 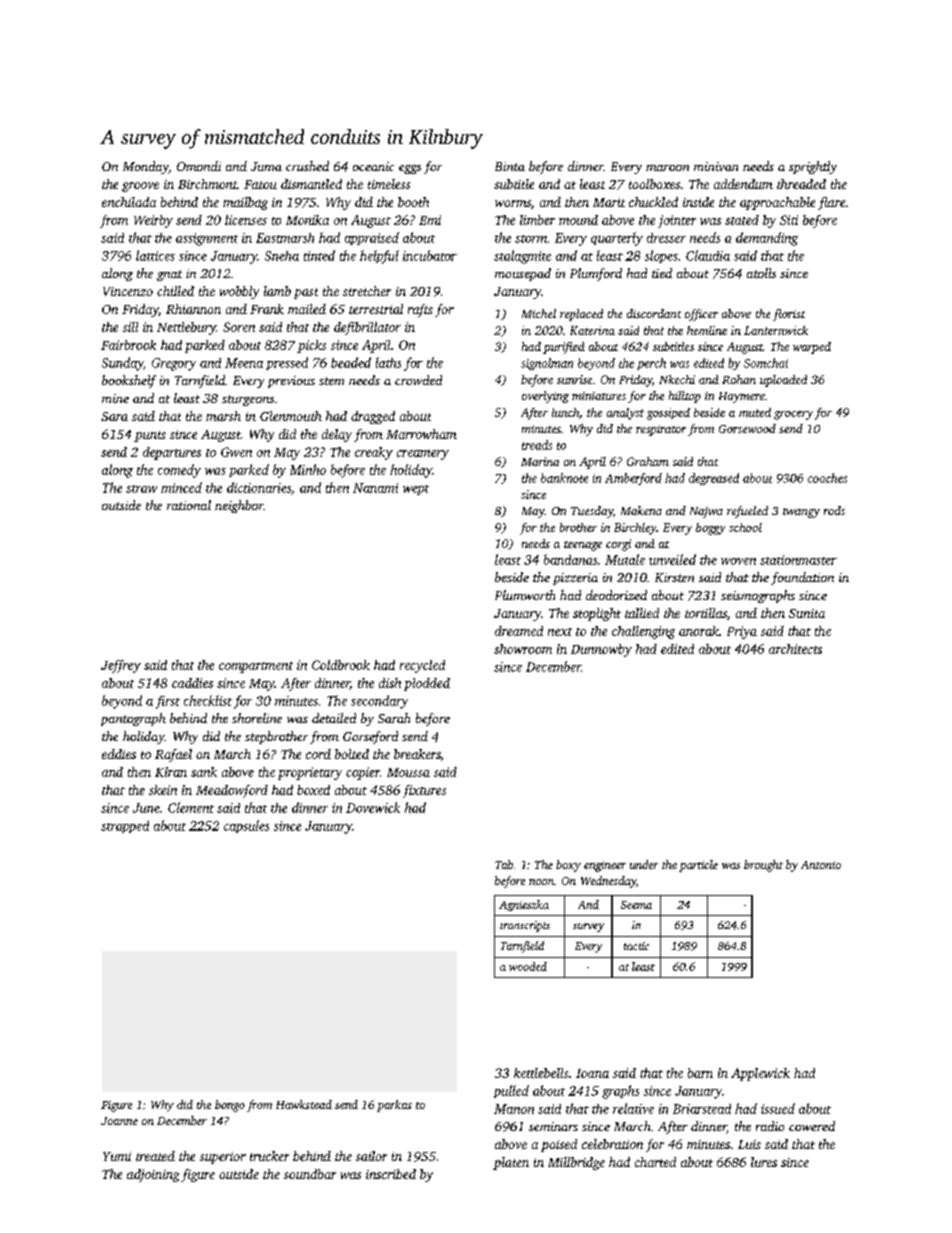 What do you see at coordinates (256, 667) in the screenshot?
I see `compartment` at bounding box center [256, 667].
